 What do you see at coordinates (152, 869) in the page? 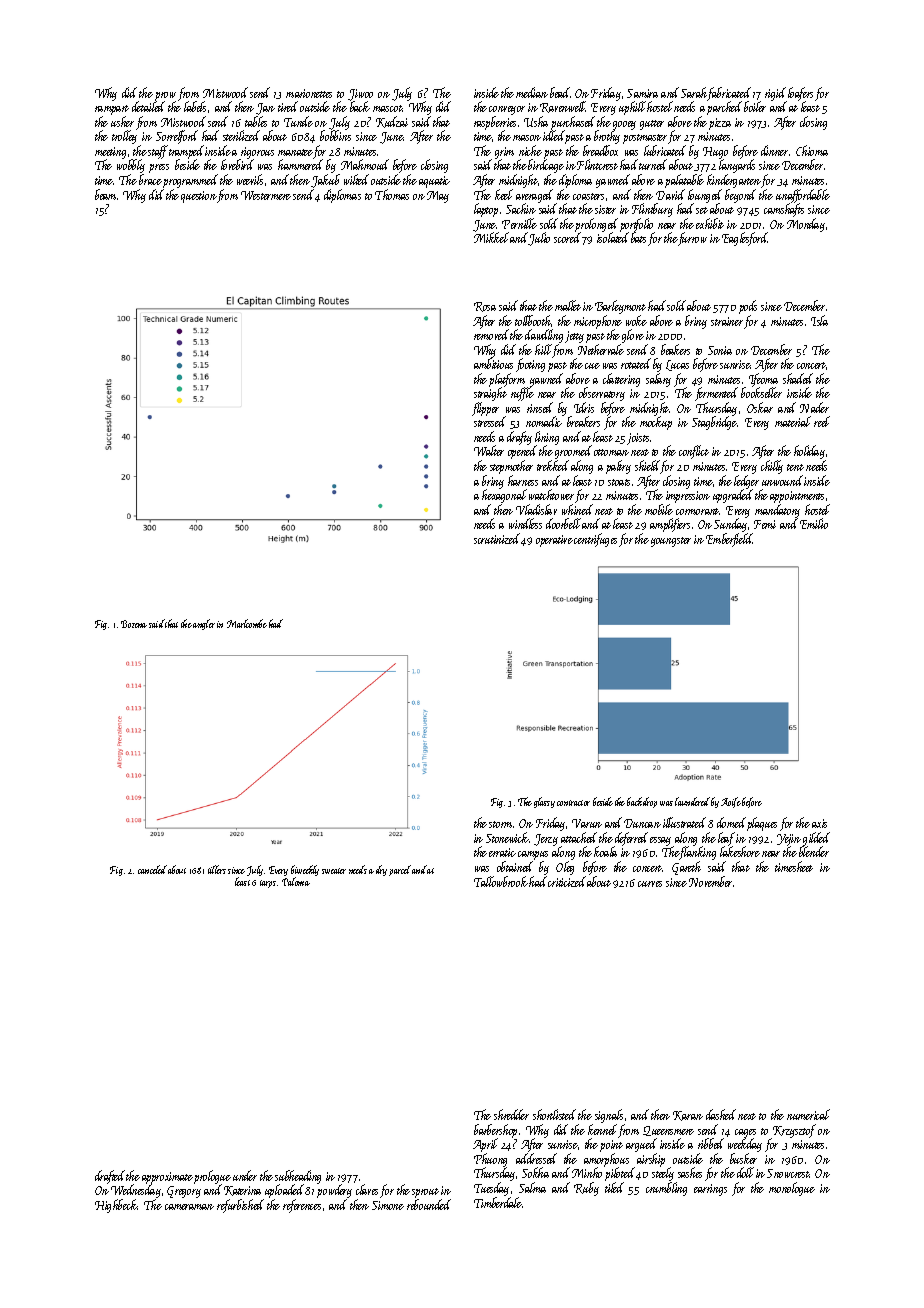
I see `canceled` at bounding box center [152, 869].
